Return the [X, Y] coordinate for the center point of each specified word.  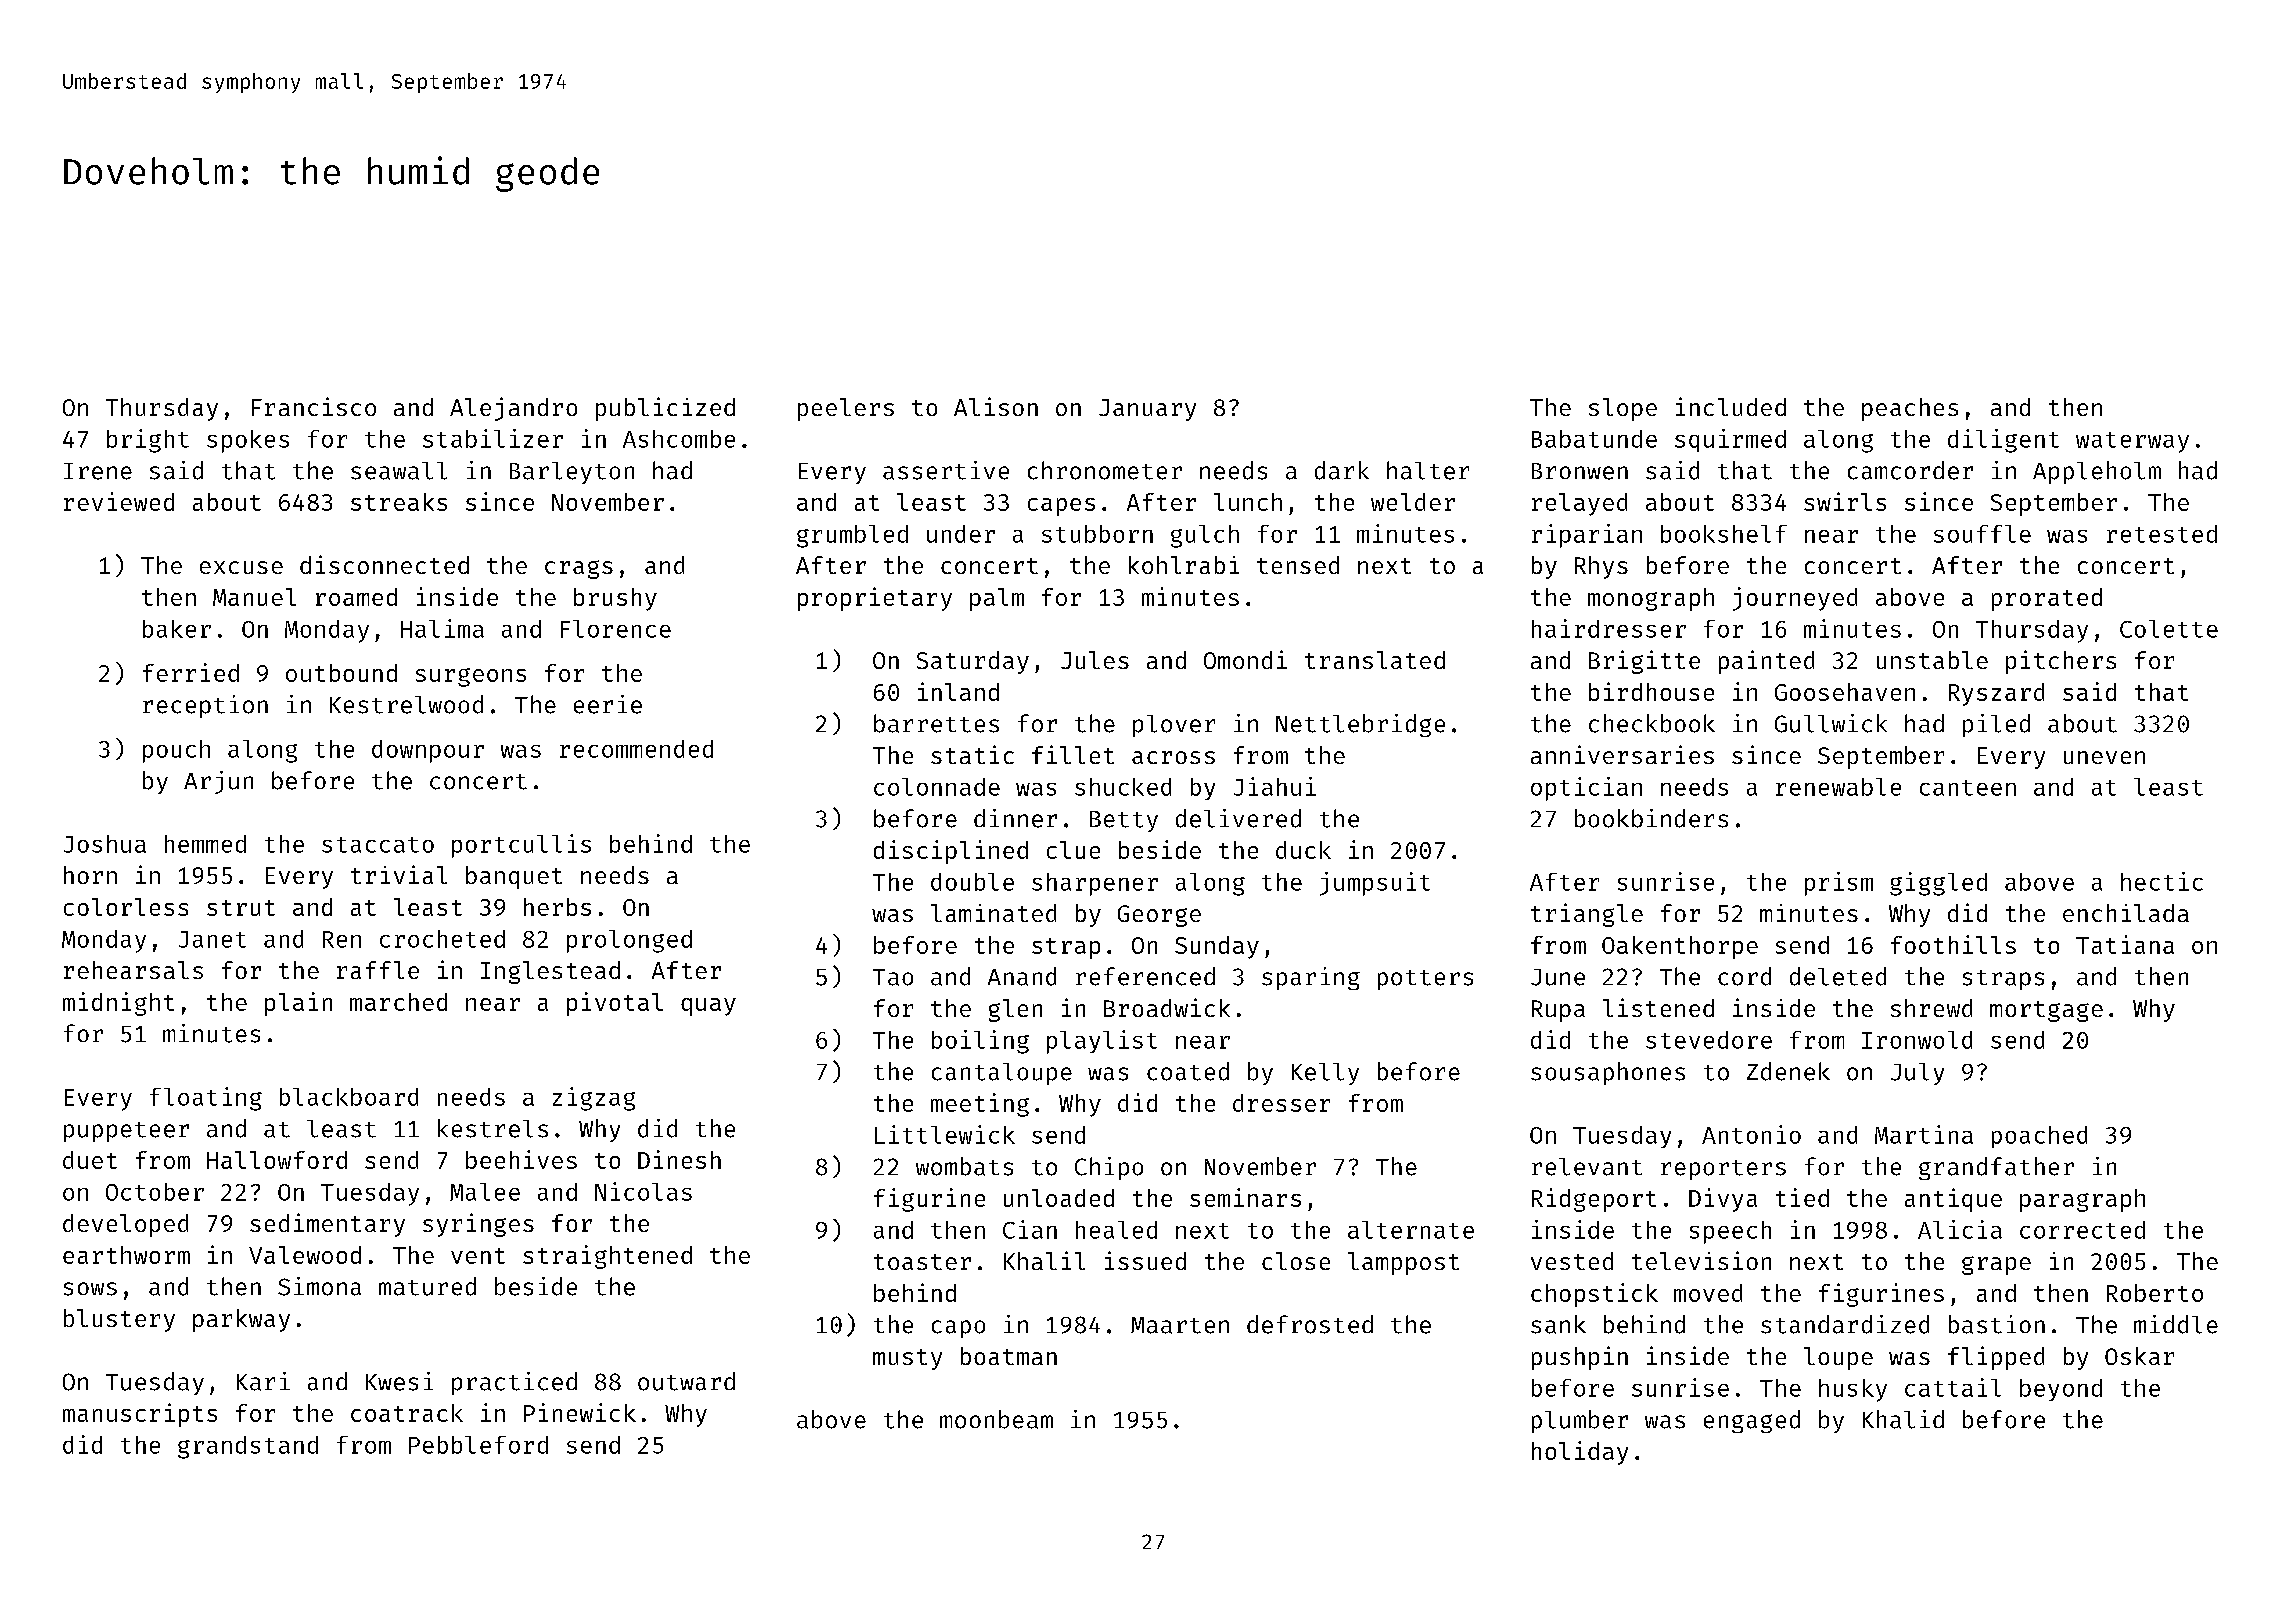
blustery [119, 1320]
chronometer [1105, 470]
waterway [2132, 442]
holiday [1580, 1453]
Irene [98, 471]
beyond [2061, 1390]
